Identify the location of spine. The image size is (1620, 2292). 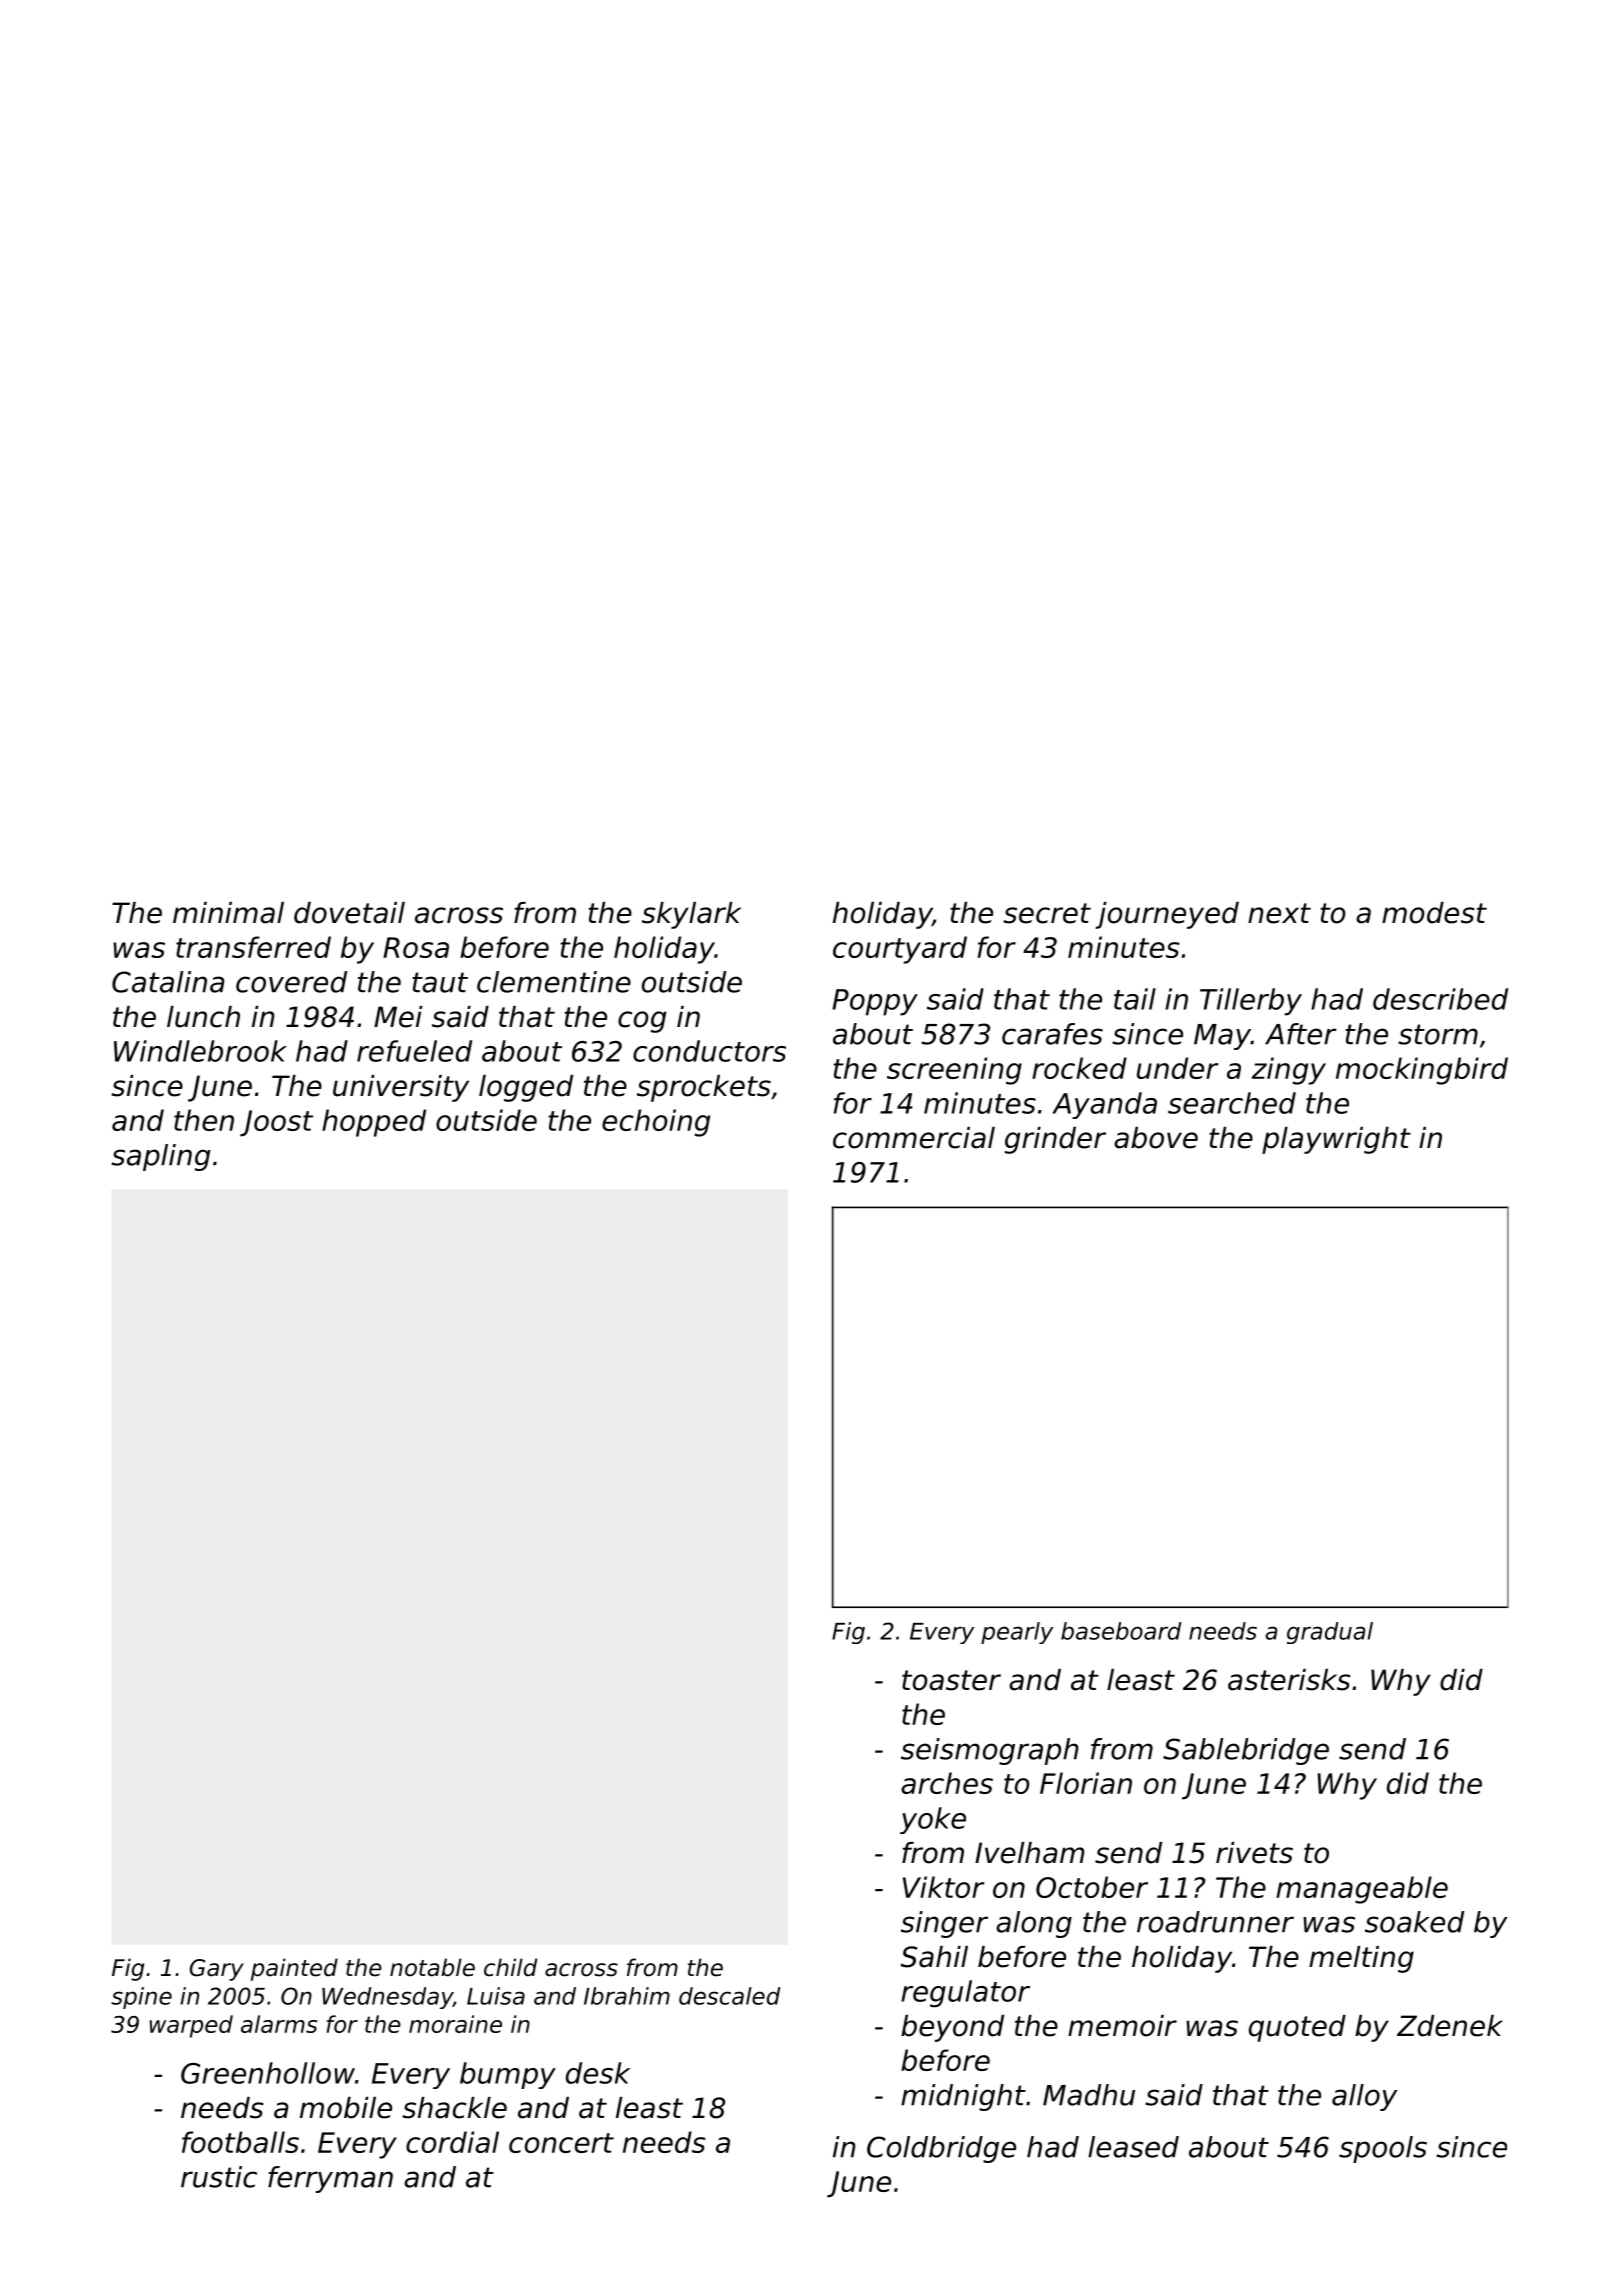
(141, 1998).
